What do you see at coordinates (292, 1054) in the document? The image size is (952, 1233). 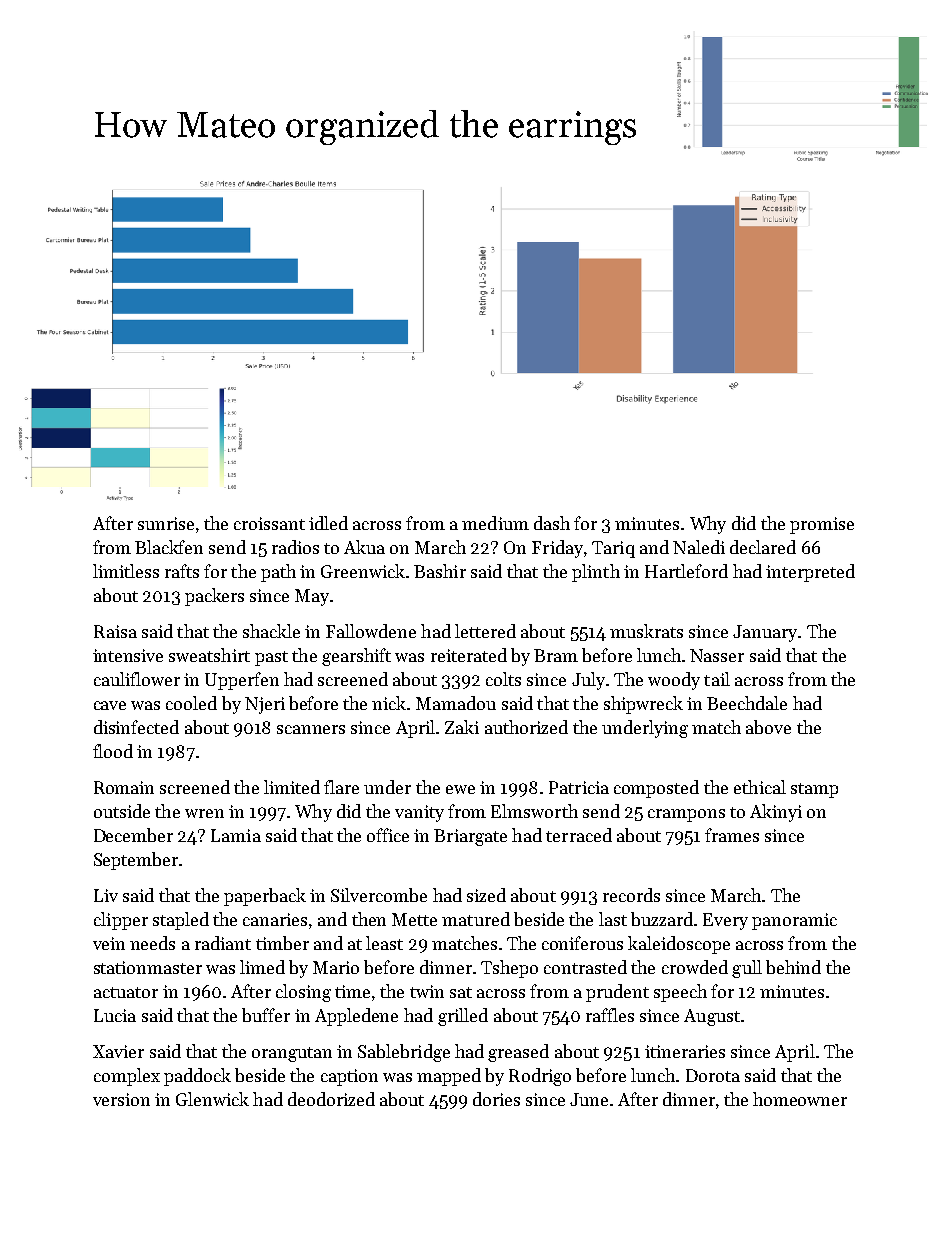 I see `orangutan` at bounding box center [292, 1054].
